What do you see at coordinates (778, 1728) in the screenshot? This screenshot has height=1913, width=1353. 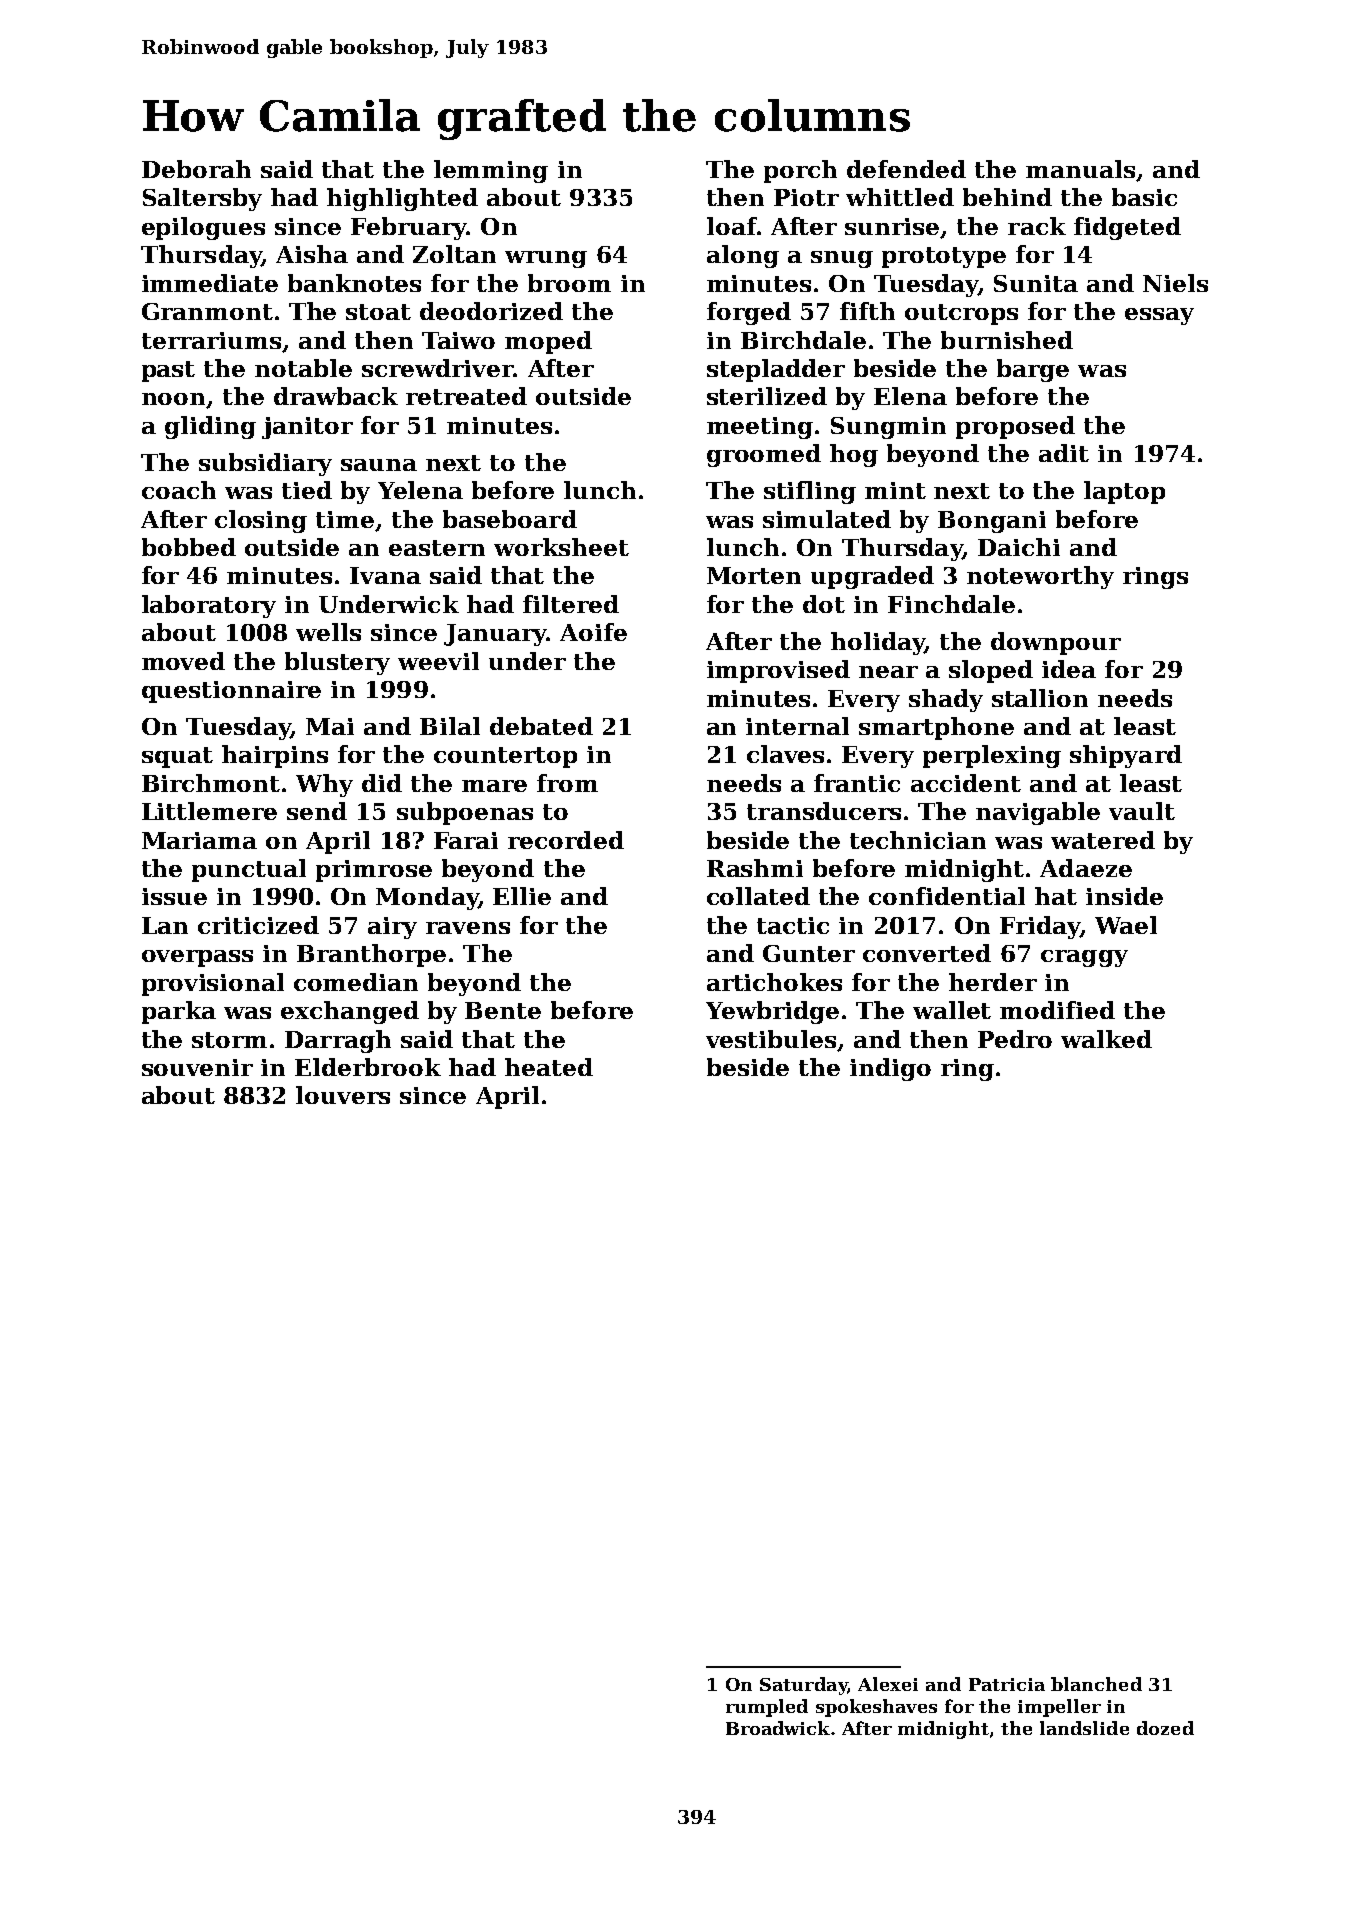 I see `Broadwick` at bounding box center [778, 1728].
